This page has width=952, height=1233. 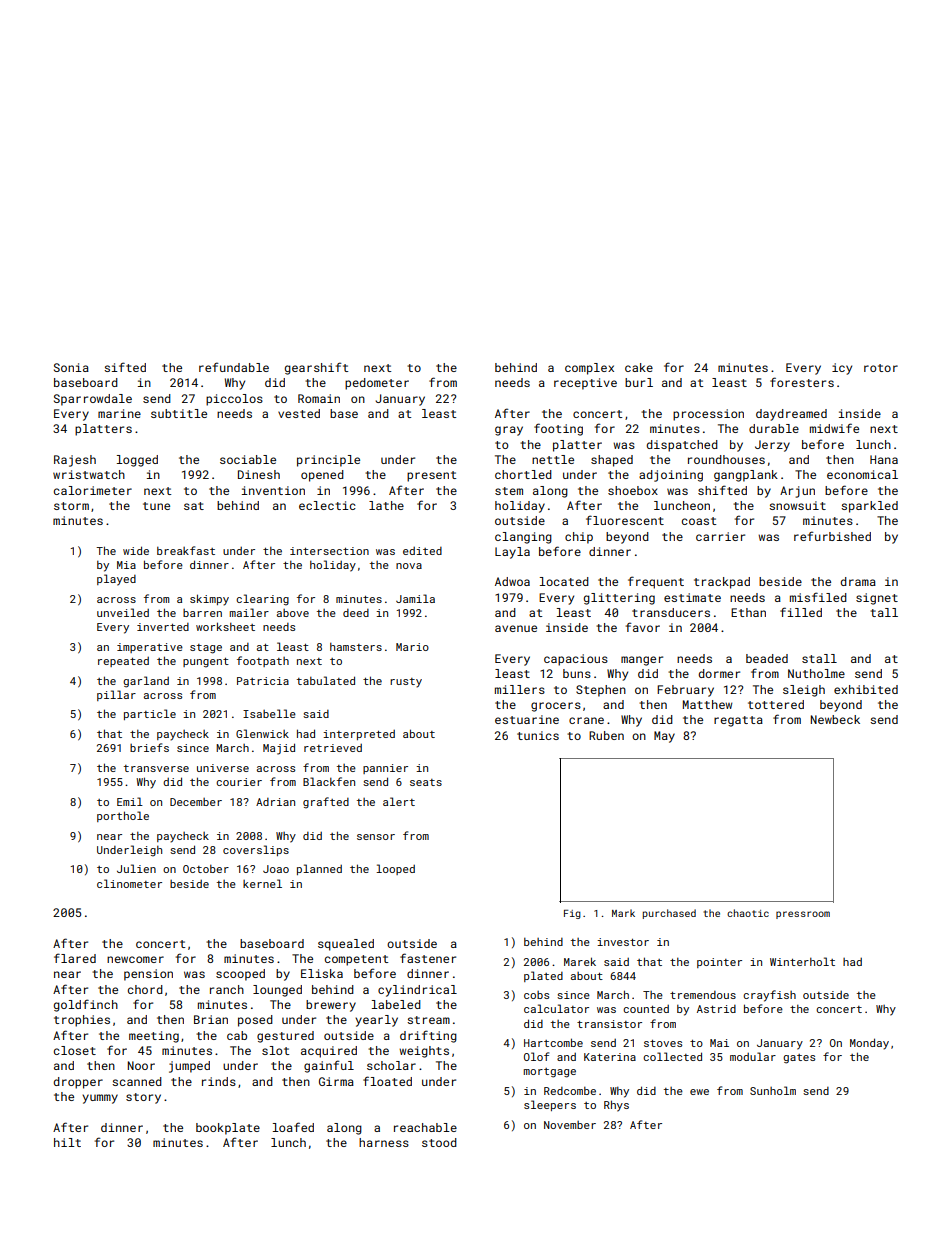 I want to click on tune, so click(x=156, y=506).
